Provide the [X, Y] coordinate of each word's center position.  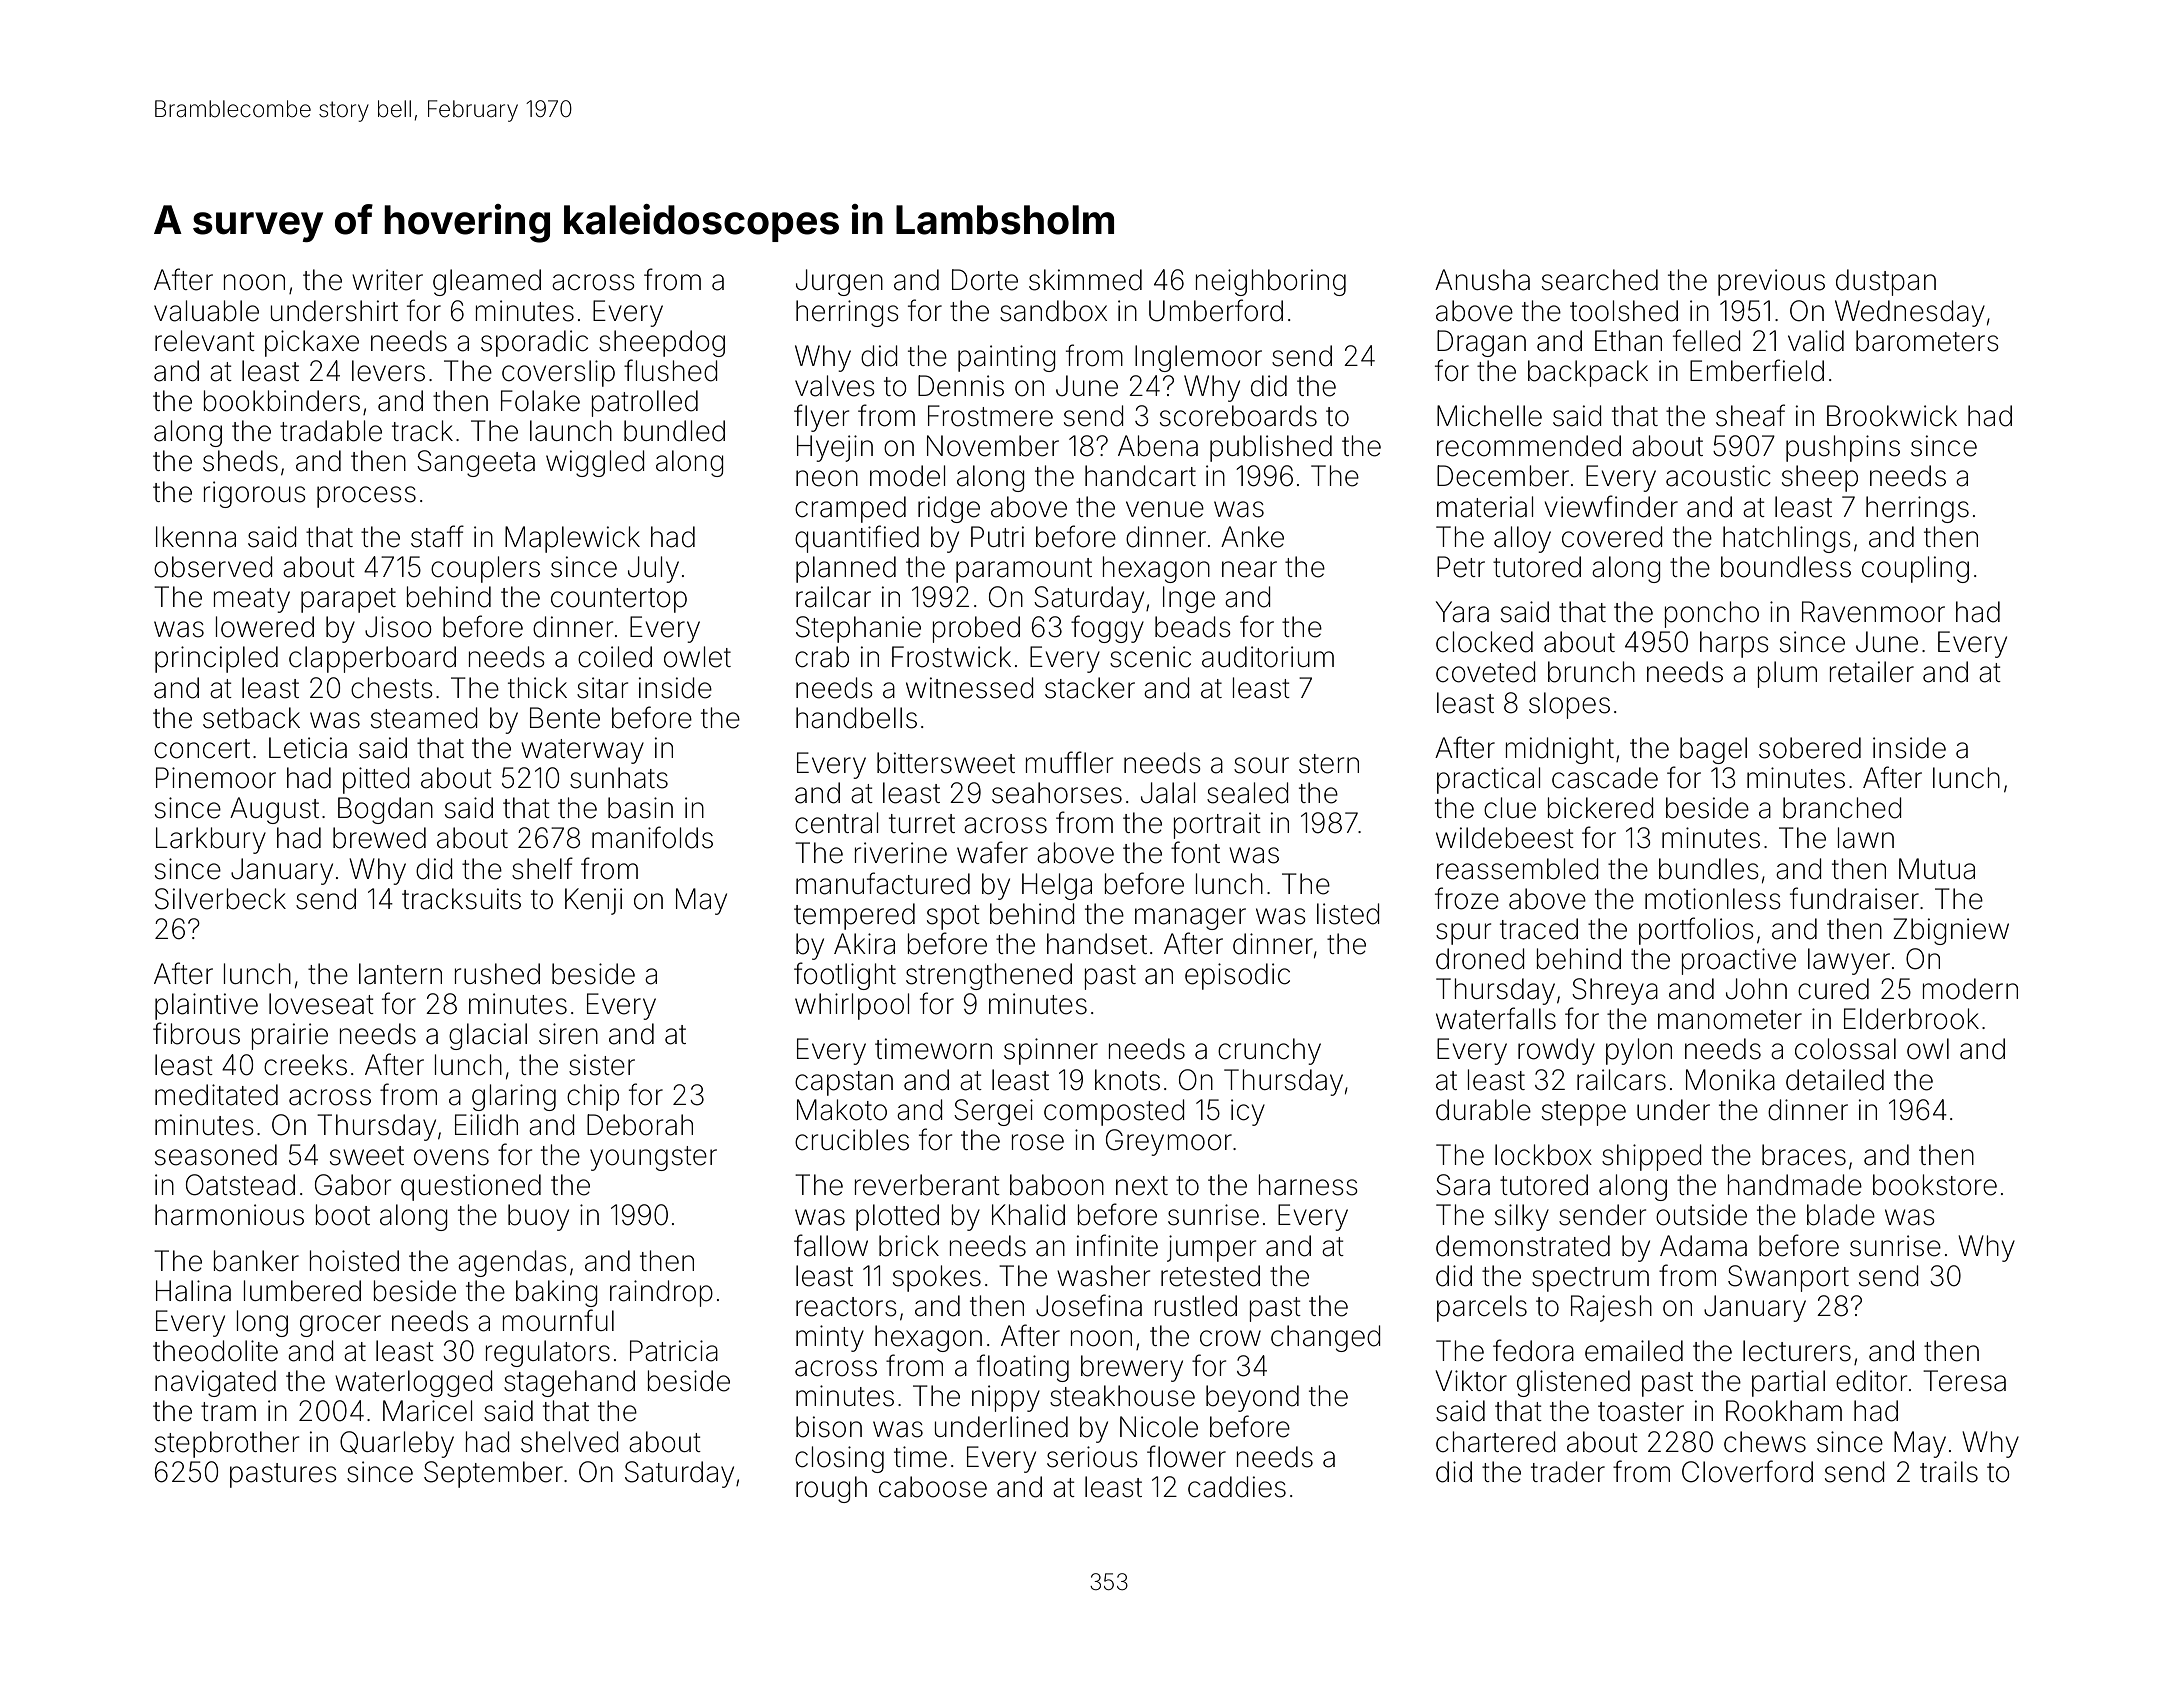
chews [1765, 1442]
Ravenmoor [1873, 612]
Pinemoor [216, 778]
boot [343, 1215]
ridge [949, 509]
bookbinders [282, 401]
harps [1734, 644]
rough [831, 1489]
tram [228, 1412]
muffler [1069, 762]
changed [1325, 1338]
